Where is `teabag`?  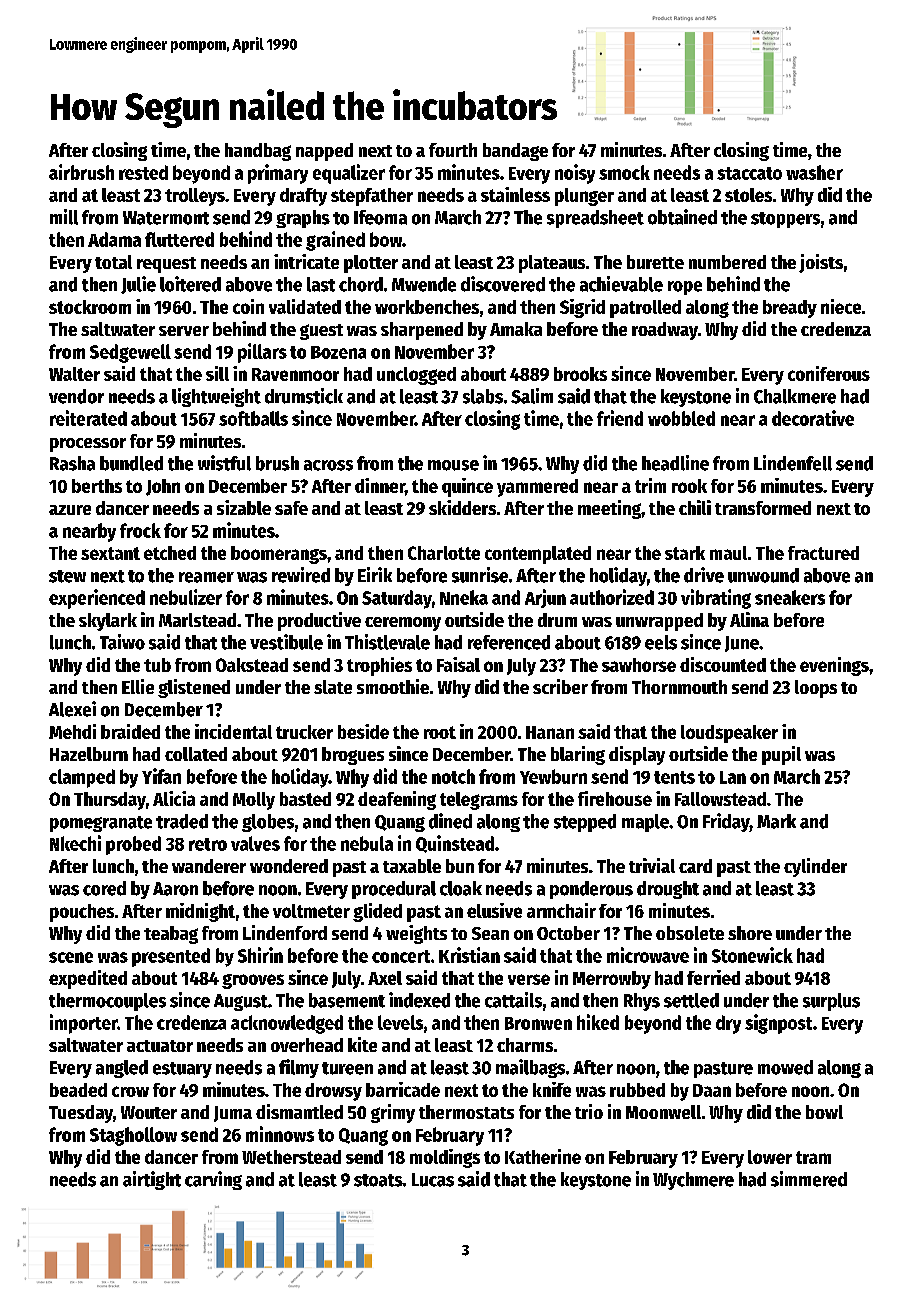 teabag is located at coordinates (171, 935).
